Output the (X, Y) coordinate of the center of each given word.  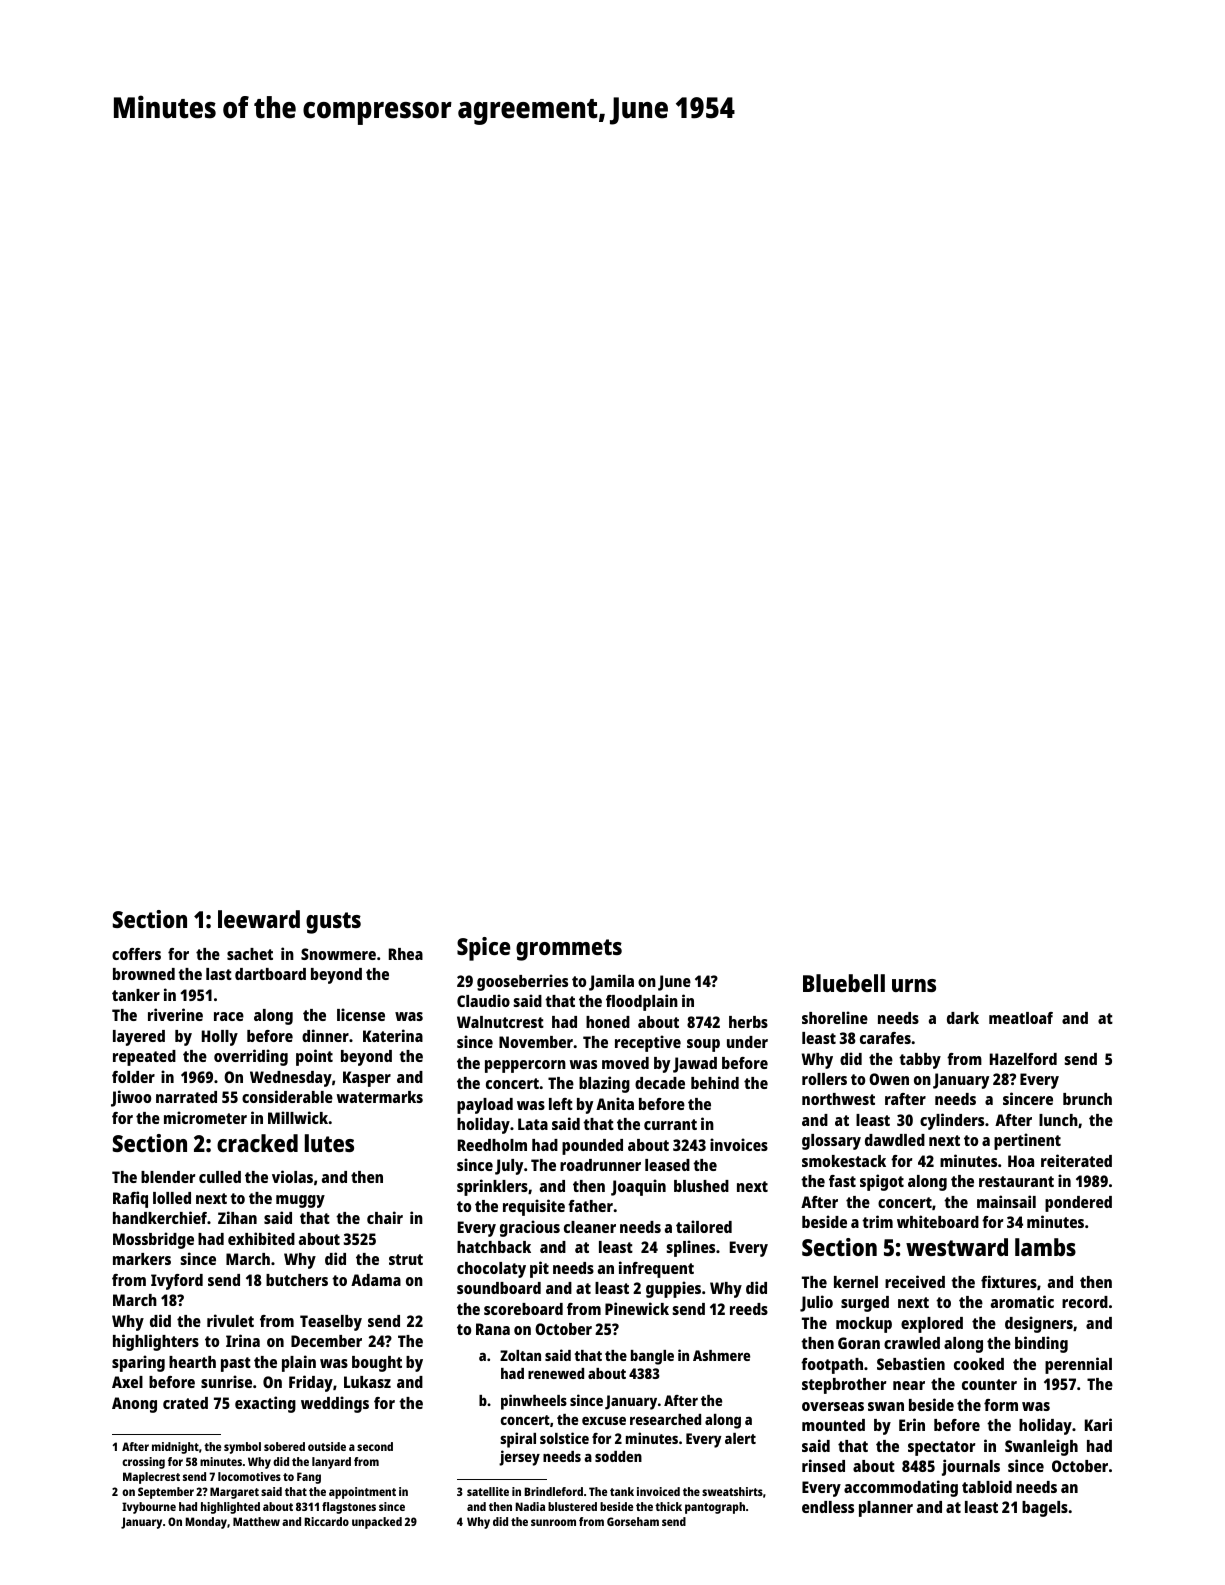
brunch (1087, 1099)
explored (932, 1325)
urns (914, 985)
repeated (144, 1058)
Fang (309, 1478)
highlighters (156, 1342)
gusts (333, 923)
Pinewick (637, 1308)
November (536, 1042)
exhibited (261, 1238)
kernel (856, 1282)
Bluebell (844, 983)
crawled (912, 1343)
